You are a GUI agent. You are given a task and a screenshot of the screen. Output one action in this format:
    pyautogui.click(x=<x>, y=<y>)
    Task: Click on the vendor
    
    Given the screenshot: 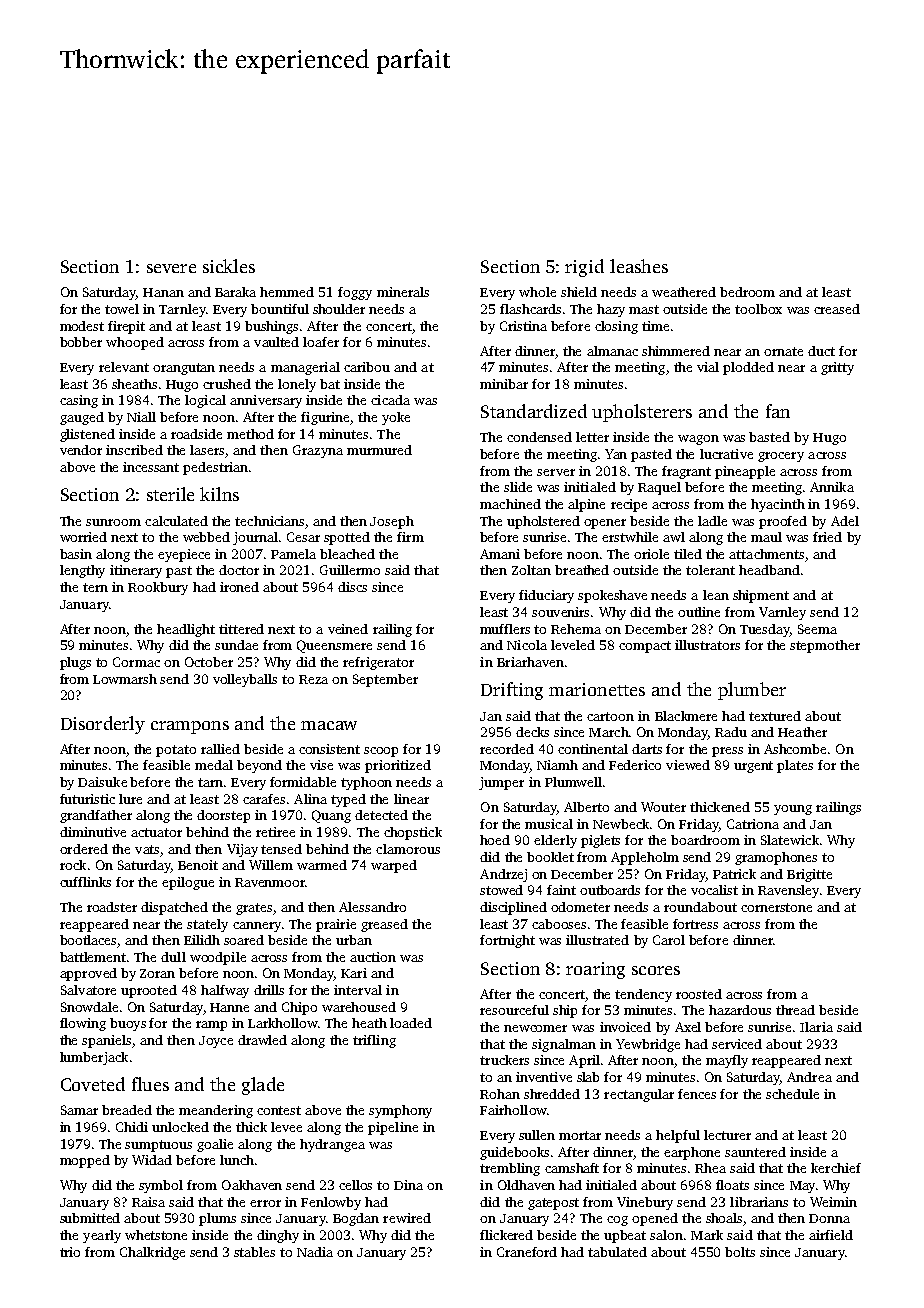 What is the action you would take?
    pyautogui.click(x=81, y=450)
